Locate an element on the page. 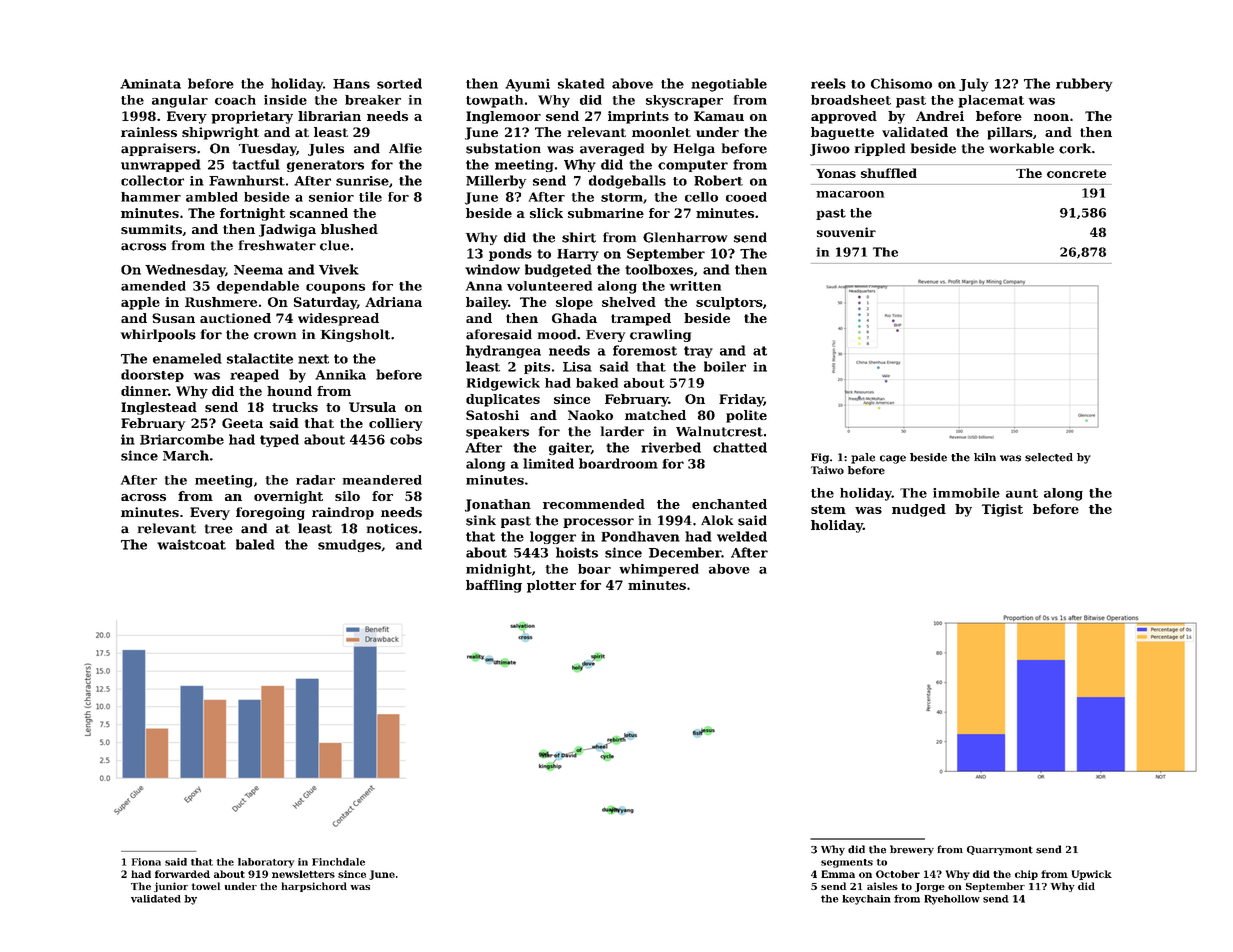 This image has width=1233, height=952. Adriana is located at coordinates (393, 302).
